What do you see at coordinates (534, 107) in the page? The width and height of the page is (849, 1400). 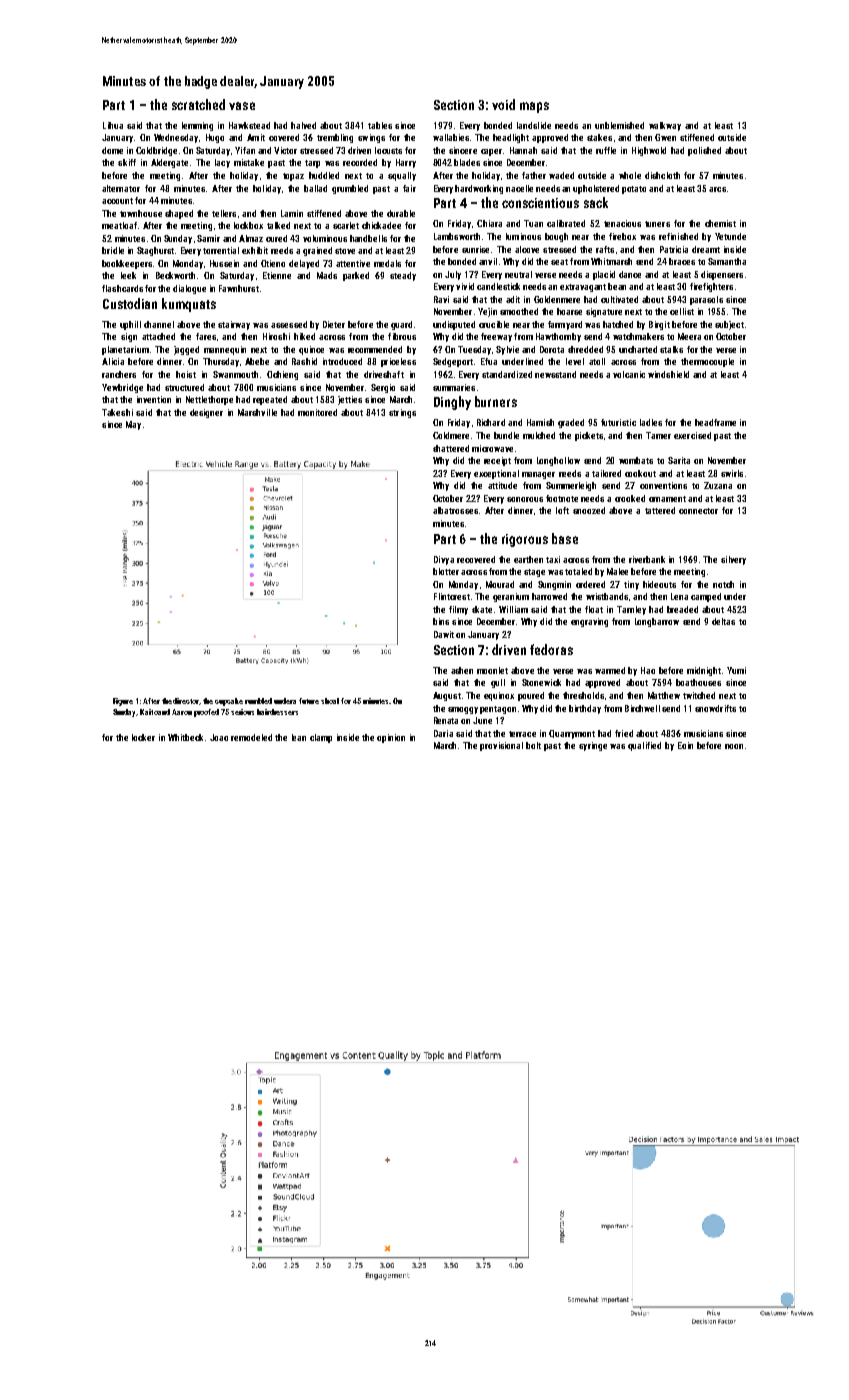 I see `maps` at bounding box center [534, 107].
